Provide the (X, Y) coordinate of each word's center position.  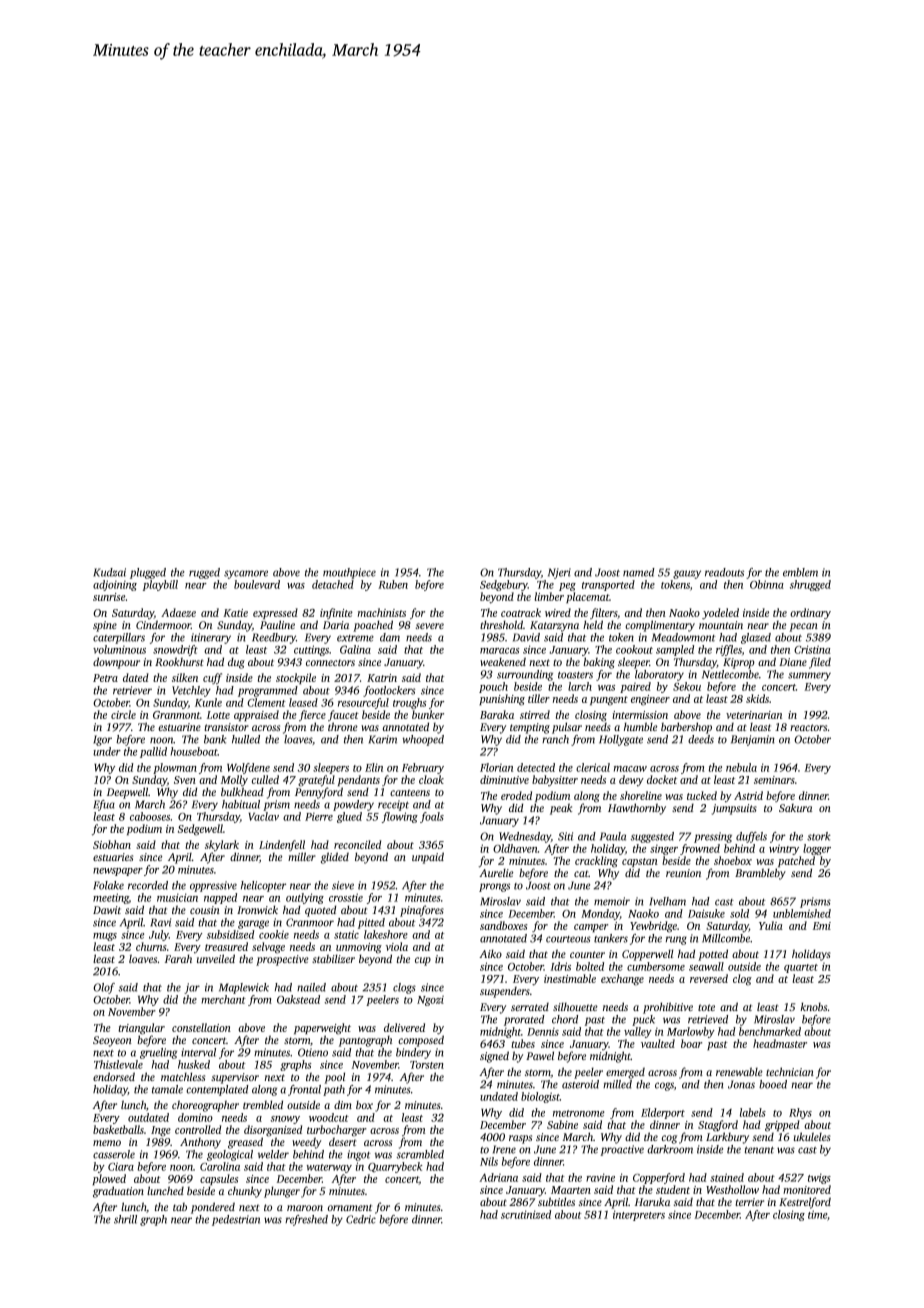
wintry (784, 849)
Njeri (559, 573)
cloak (431, 779)
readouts (724, 572)
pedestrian (236, 1220)
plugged (148, 573)
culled (265, 779)
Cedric (361, 1219)
